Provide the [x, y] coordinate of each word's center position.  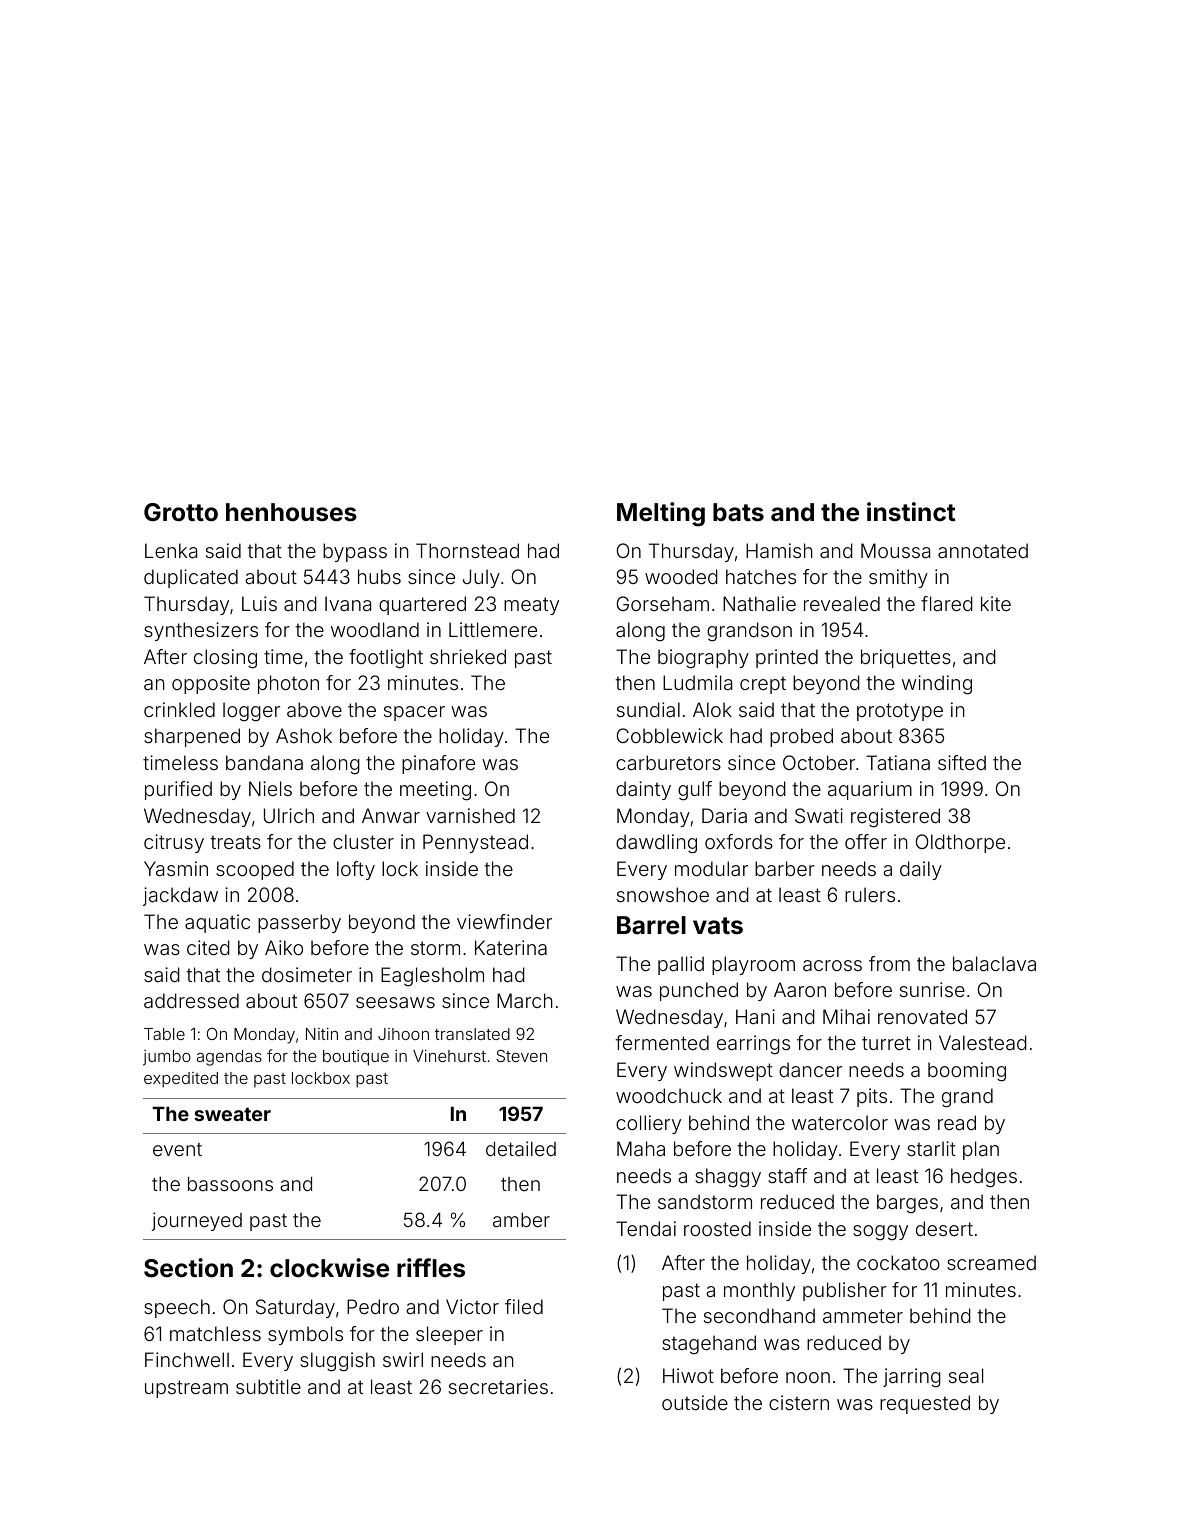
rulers [870, 894]
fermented [662, 1042]
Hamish [779, 550]
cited [208, 947]
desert [944, 1228]
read [957, 1122]
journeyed [196, 1221]
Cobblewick [670, 735]
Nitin [322, 1034]
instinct [911, 512]
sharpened [192, 737]
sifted [962, 762]
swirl [403, 1359]
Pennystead [475, 843]
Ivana [348, 603]
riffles [431, 1268]
